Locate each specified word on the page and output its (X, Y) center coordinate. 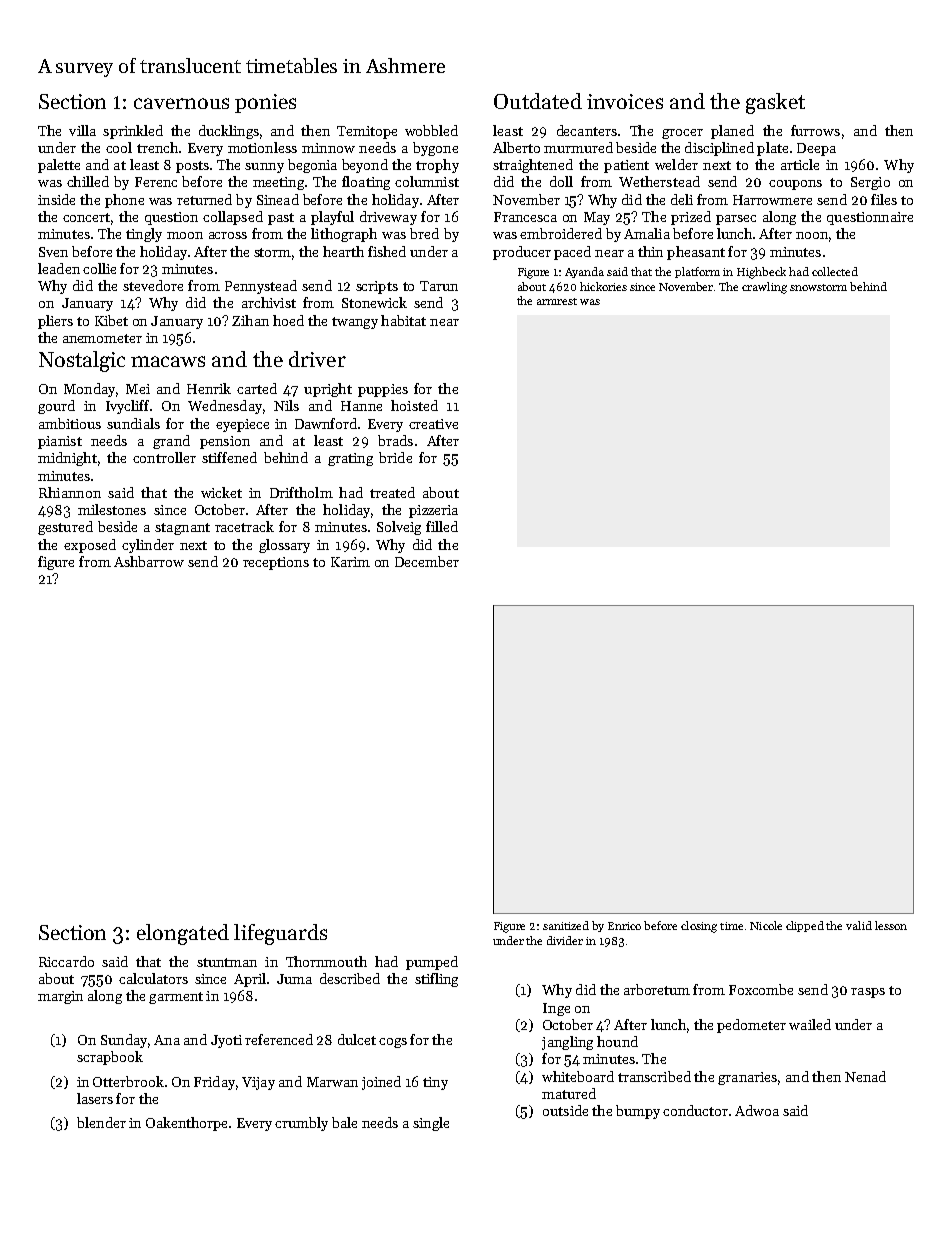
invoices (625, 101)
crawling (764, 288)
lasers (95, 1098)
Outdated (538, 101)
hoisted (414, 405)
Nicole (766, 925)
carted (257, 388)
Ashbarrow (149, 561)
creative (433, 424)
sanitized (566, 925)
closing (699, 927)
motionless (262, 147)
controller (164, 457)
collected (835, 271)
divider (565, 940)
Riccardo (66, 961)
